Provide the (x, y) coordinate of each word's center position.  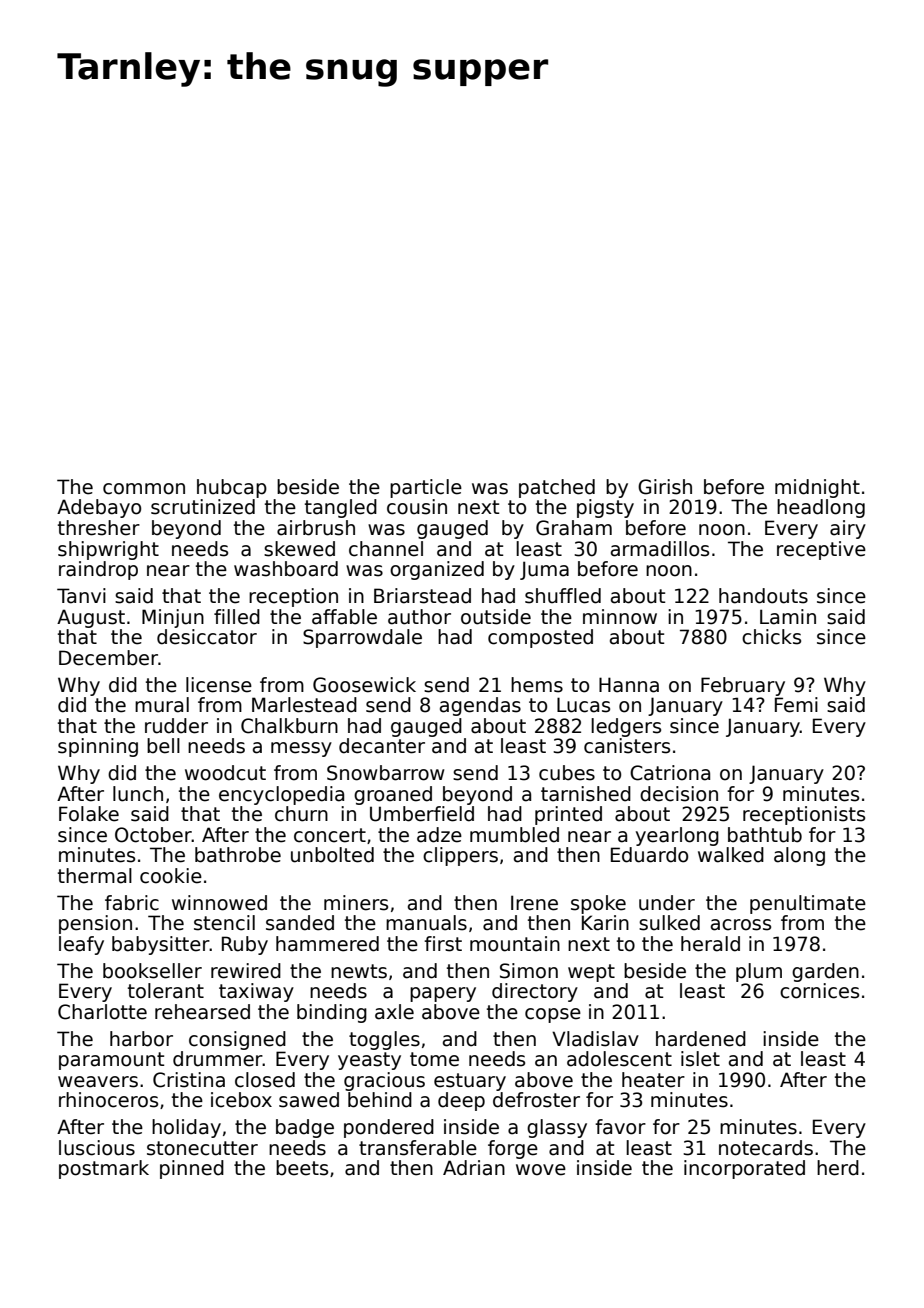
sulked (669, 923)
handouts (763, 596)
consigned (237, 1040)
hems (537, 685)
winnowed (219, 903)
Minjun (173, 618)
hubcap (232, 488)
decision (679, 794)
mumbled (514, 835)
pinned (192, 1169)
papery (443, 994)
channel (386, 549)
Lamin (788, 617)
